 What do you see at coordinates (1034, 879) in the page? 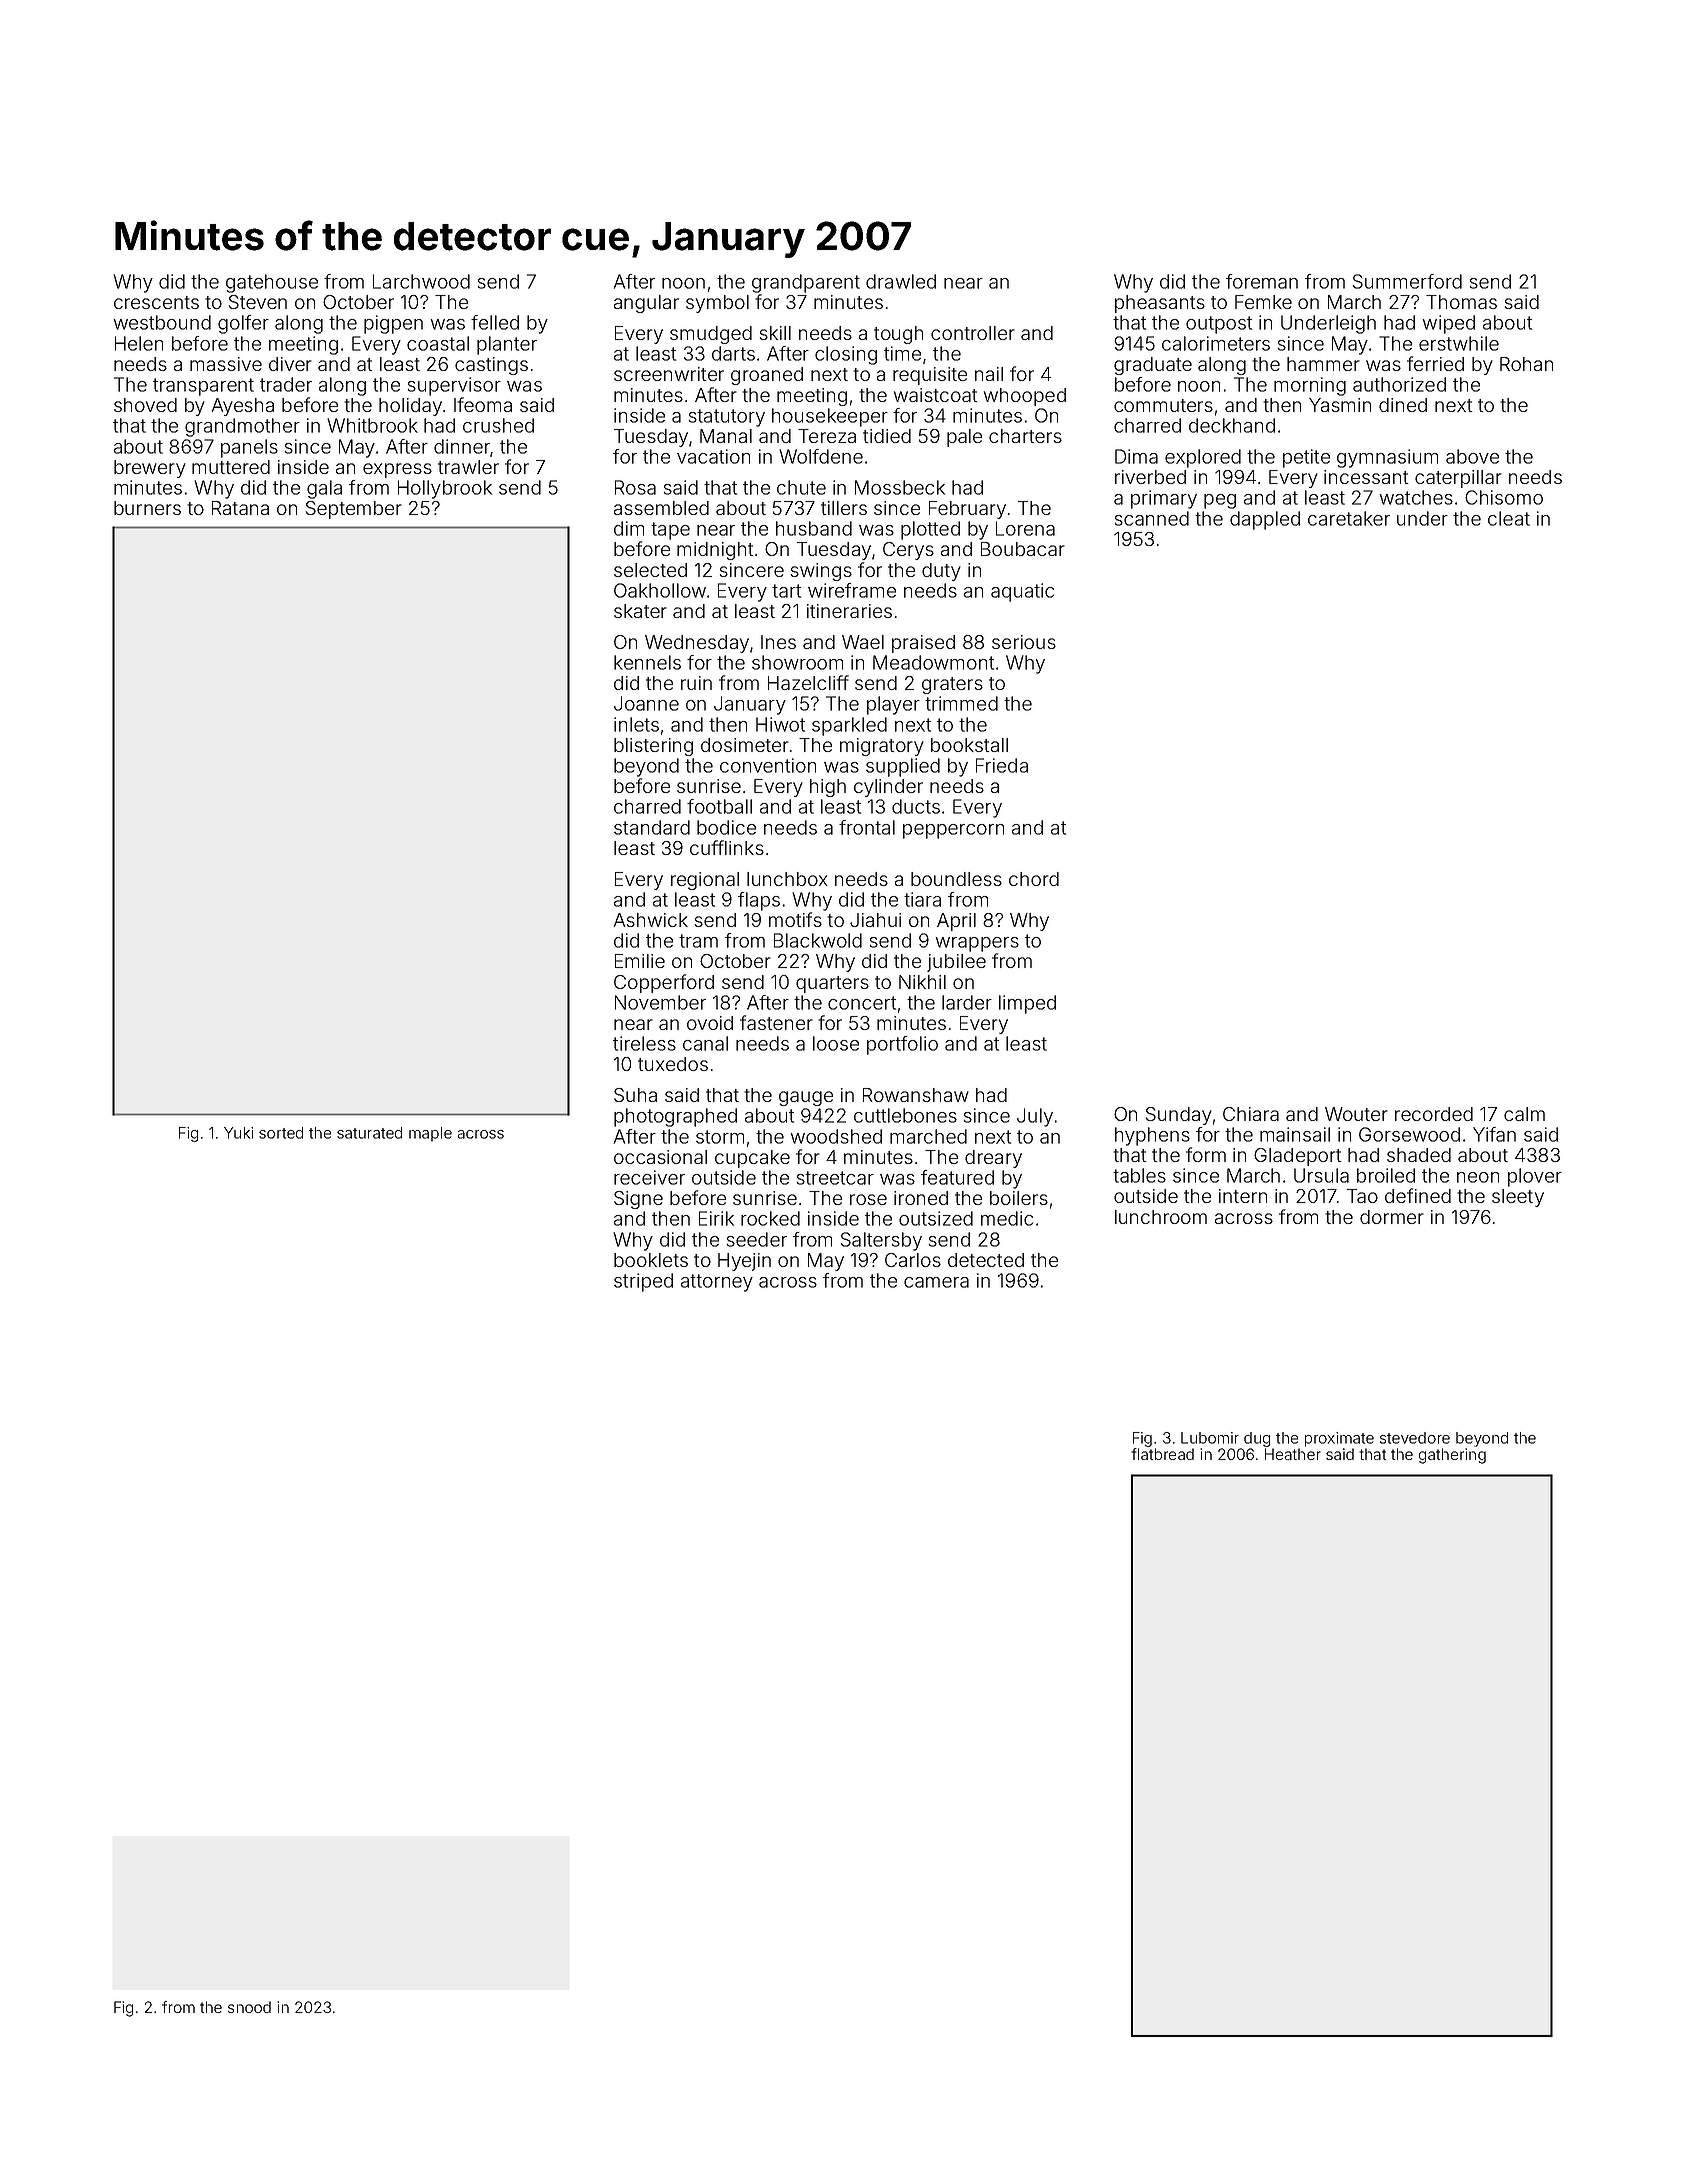
I see `chord` at bounding box center [1034, 879].
